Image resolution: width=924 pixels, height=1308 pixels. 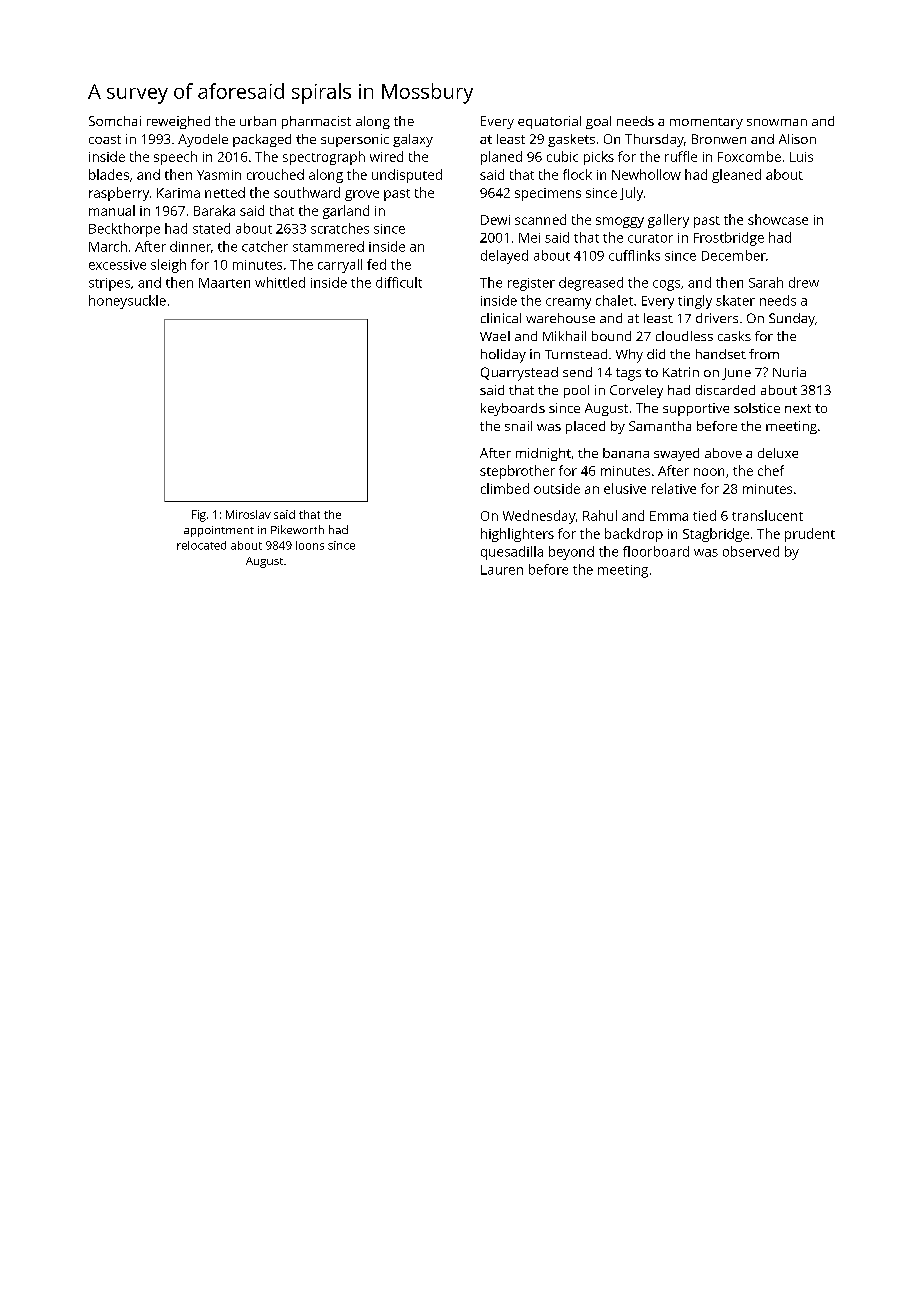 I want to click on stripes, so click(x=109, y=284).
